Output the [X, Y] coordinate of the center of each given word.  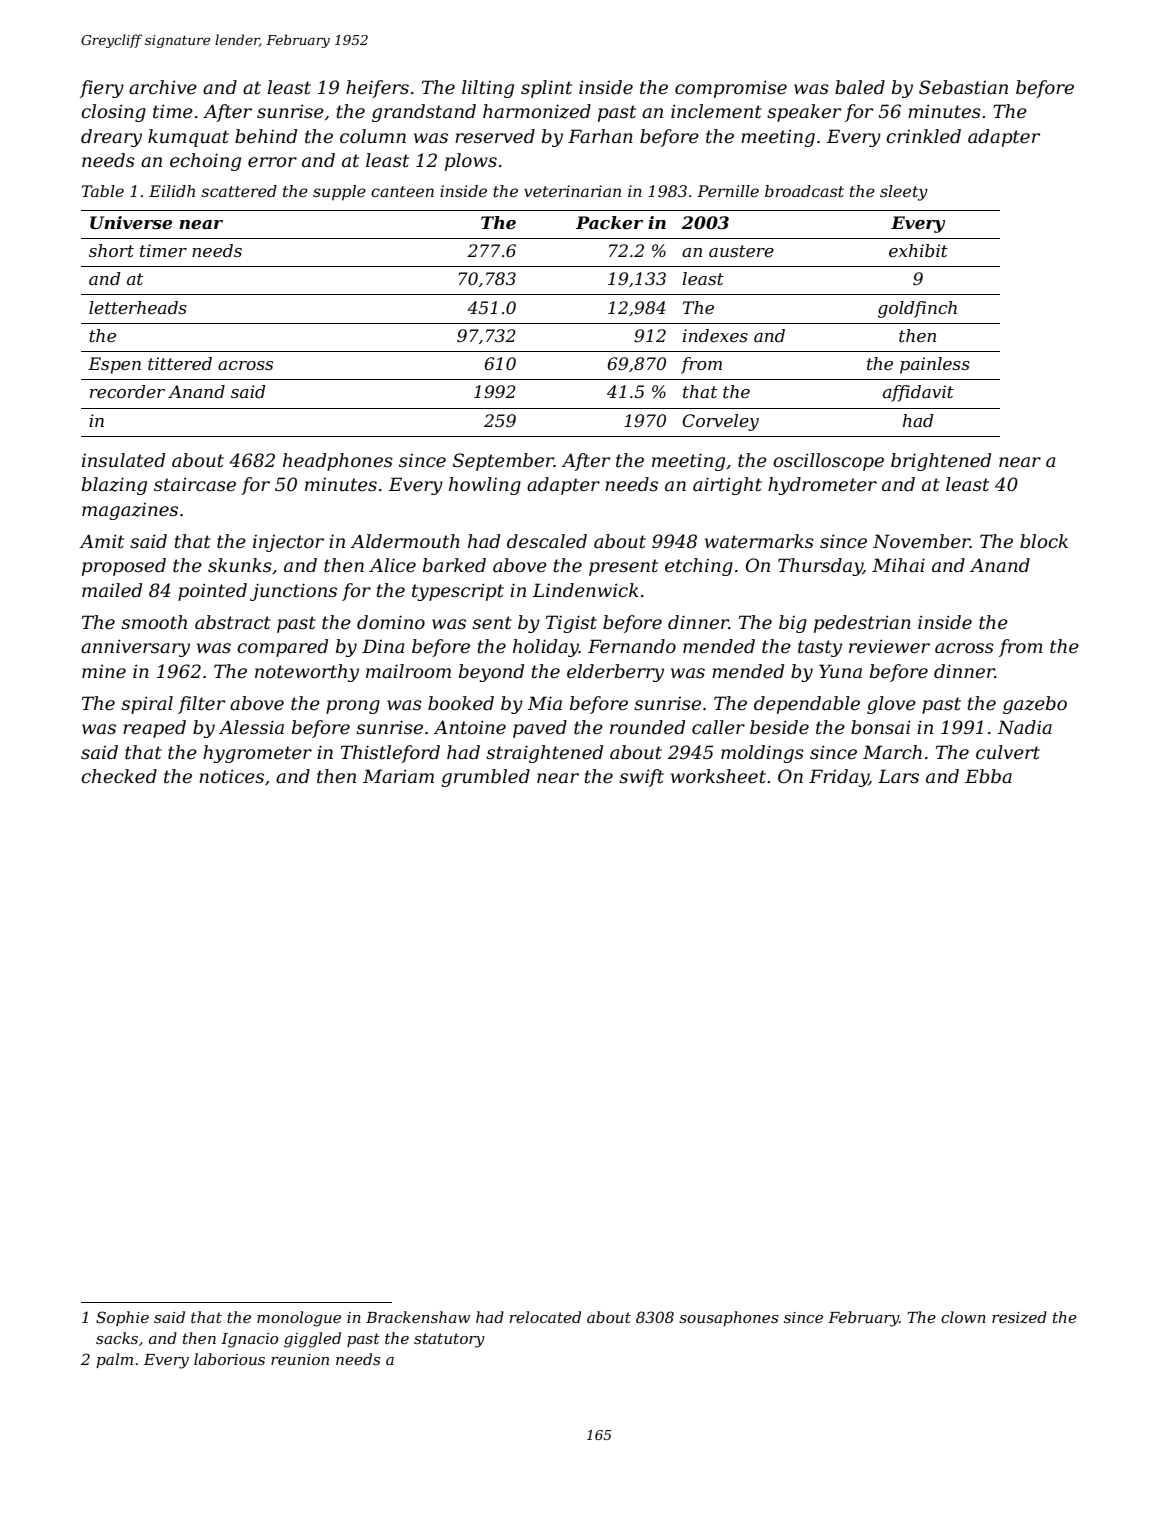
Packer [609, 222]
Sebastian [963, 87]
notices [231, 776]
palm [114, 1360]
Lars [898, 776]
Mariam [398, 776]
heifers [377, 89]
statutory [449, 1340]
